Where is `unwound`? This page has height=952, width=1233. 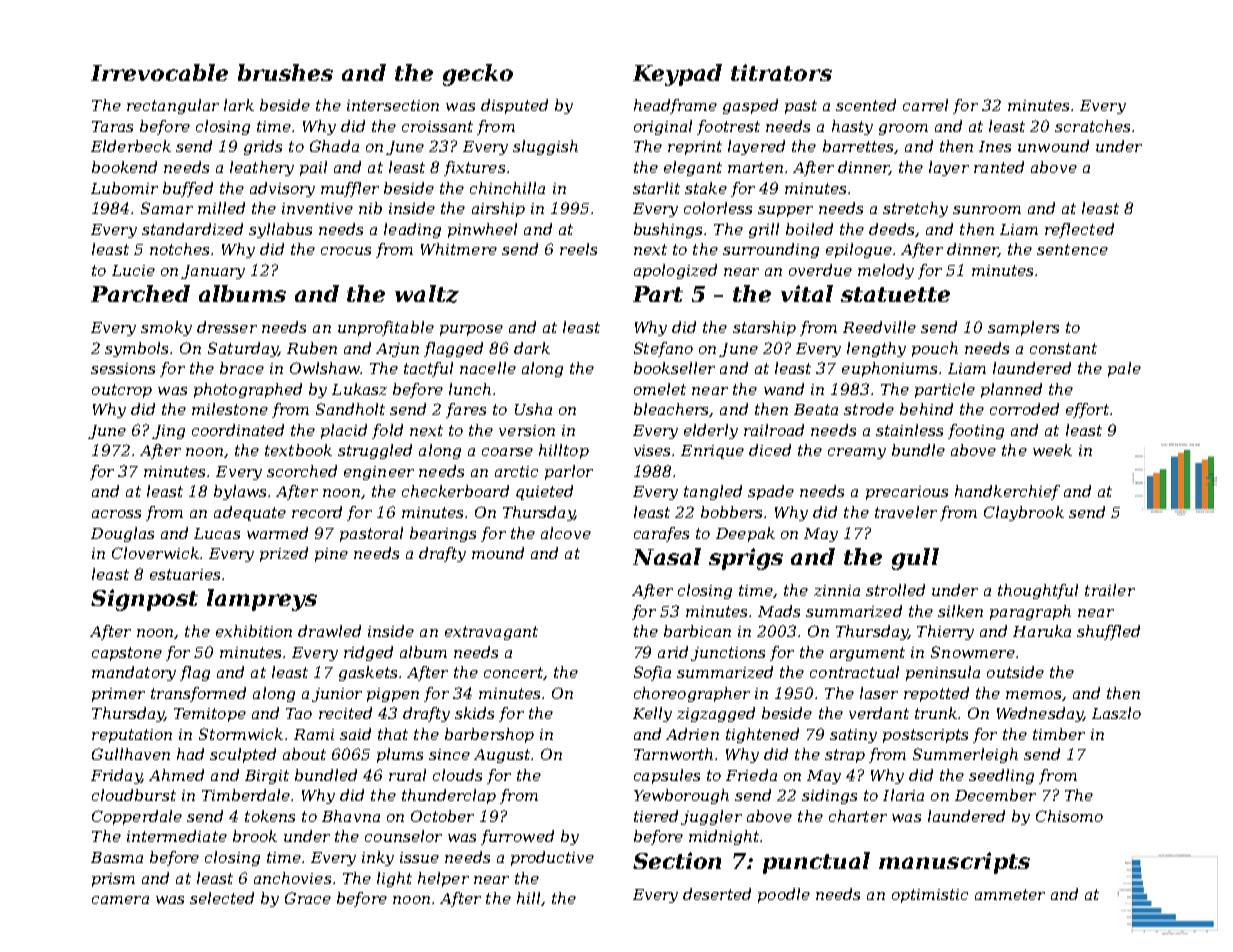
unwound is located at coordinates (1053, 146).
